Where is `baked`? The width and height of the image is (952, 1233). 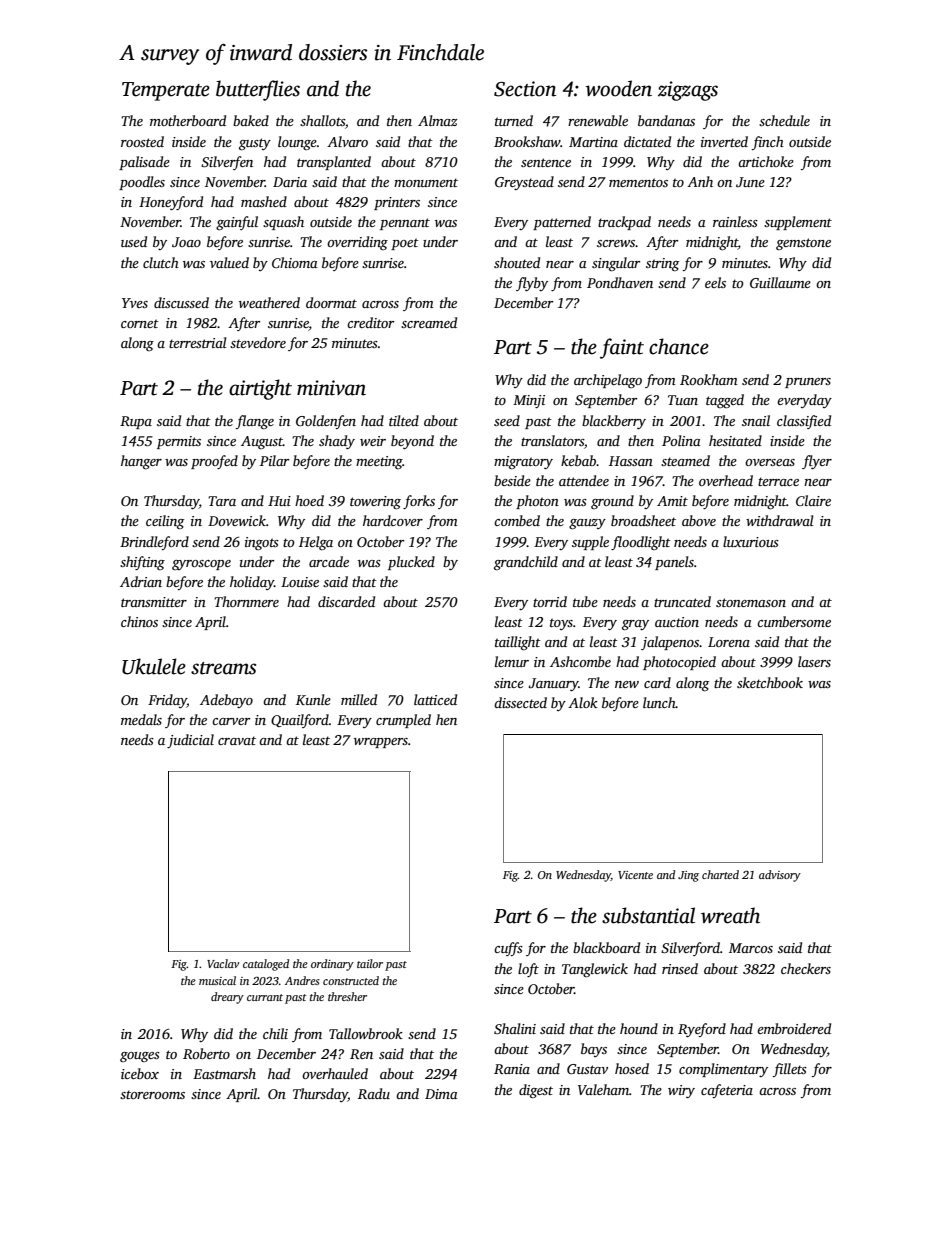 baked is located at coordinates (251, 120).
